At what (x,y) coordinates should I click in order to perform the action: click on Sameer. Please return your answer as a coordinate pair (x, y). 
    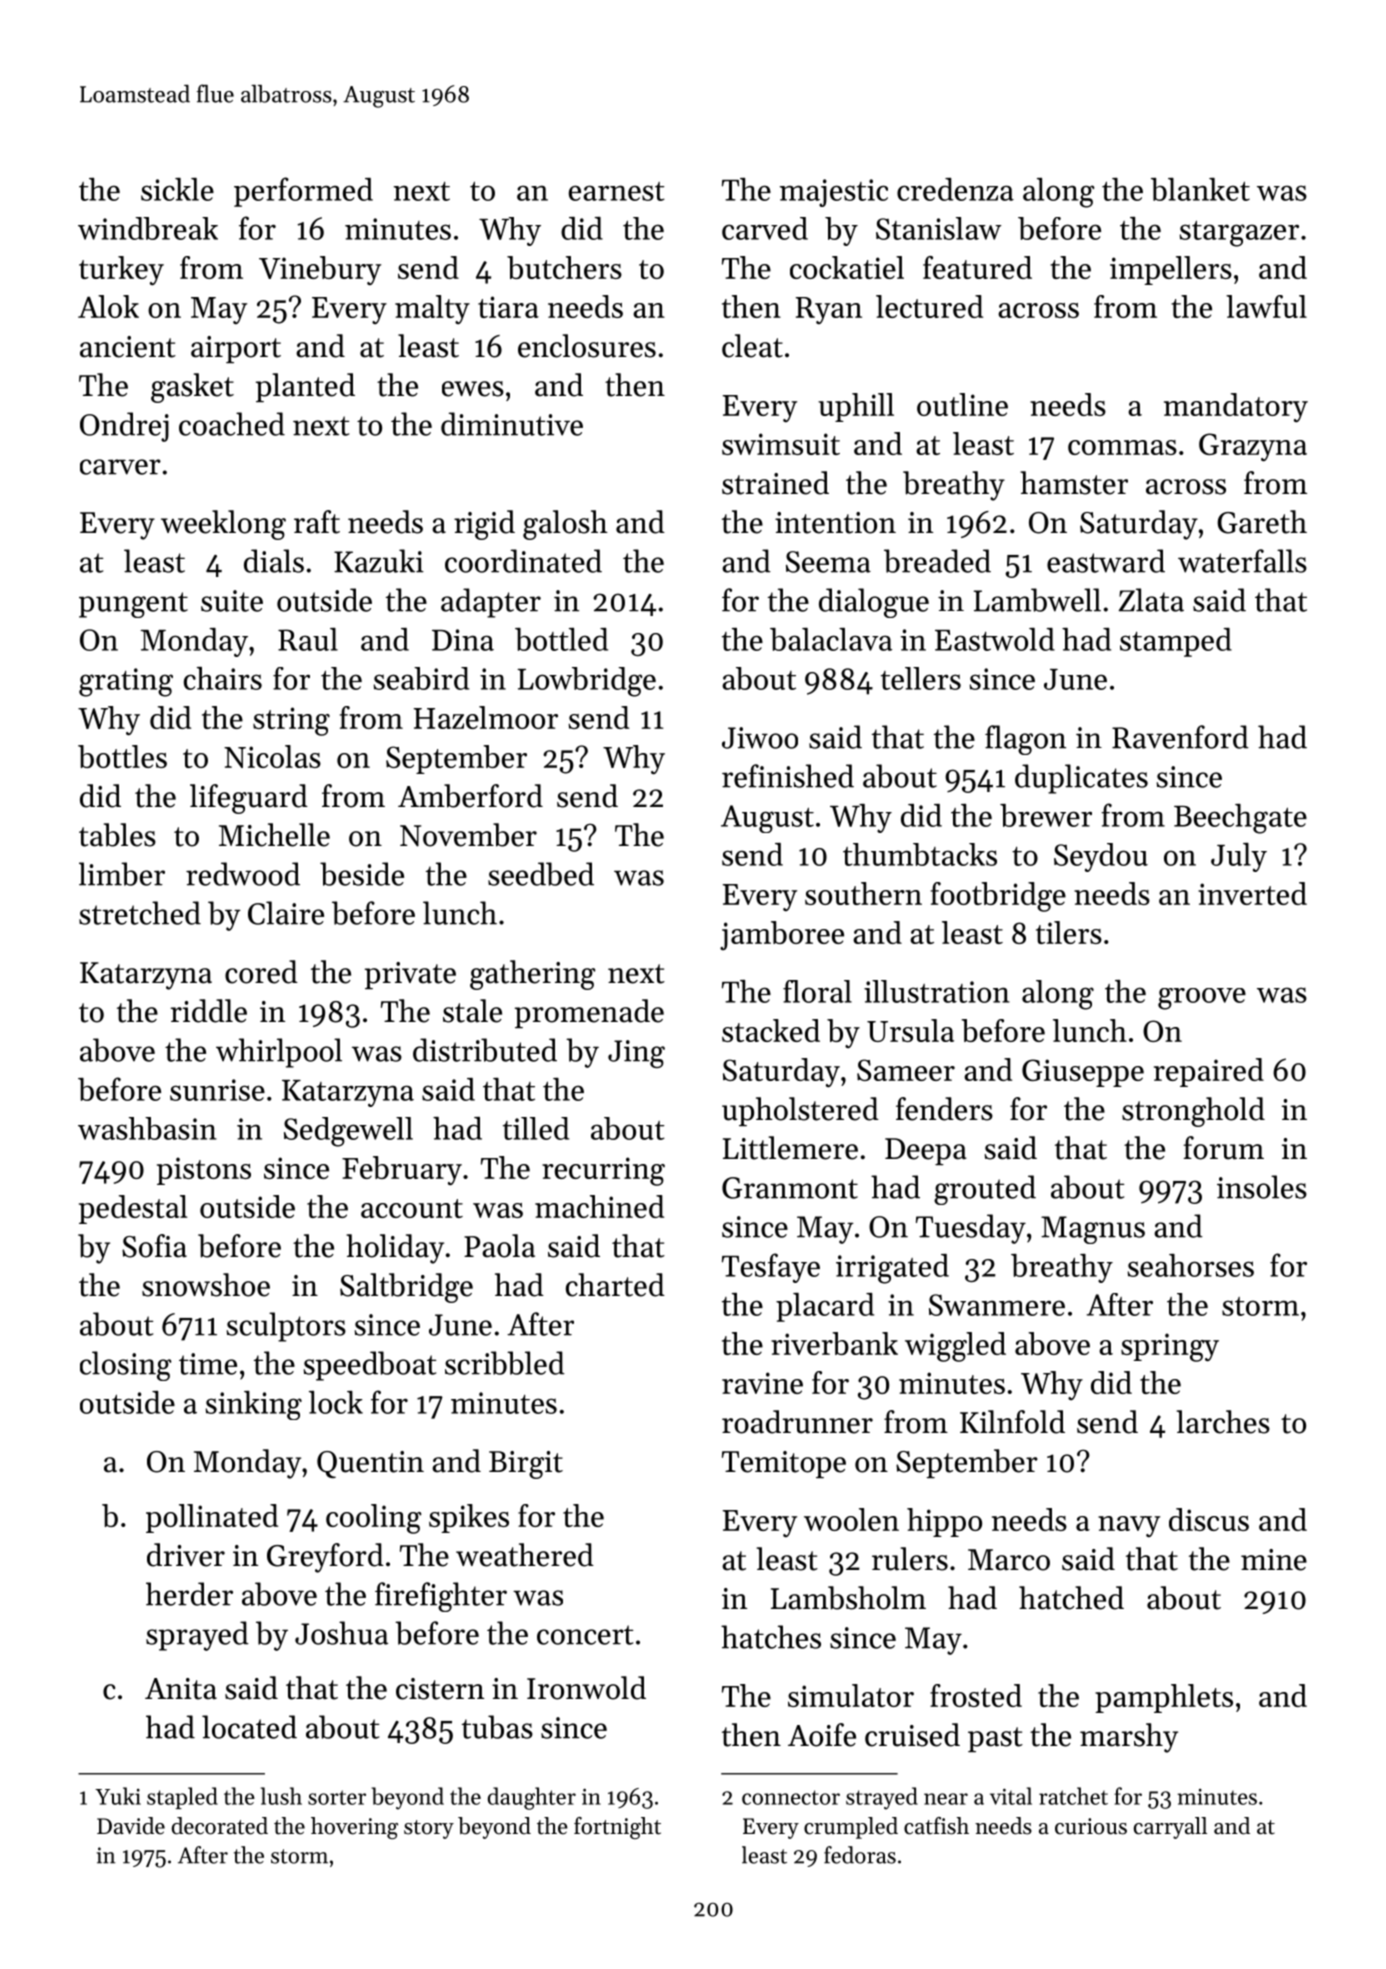
    Looking at the image, I should click on (906, 1070).
